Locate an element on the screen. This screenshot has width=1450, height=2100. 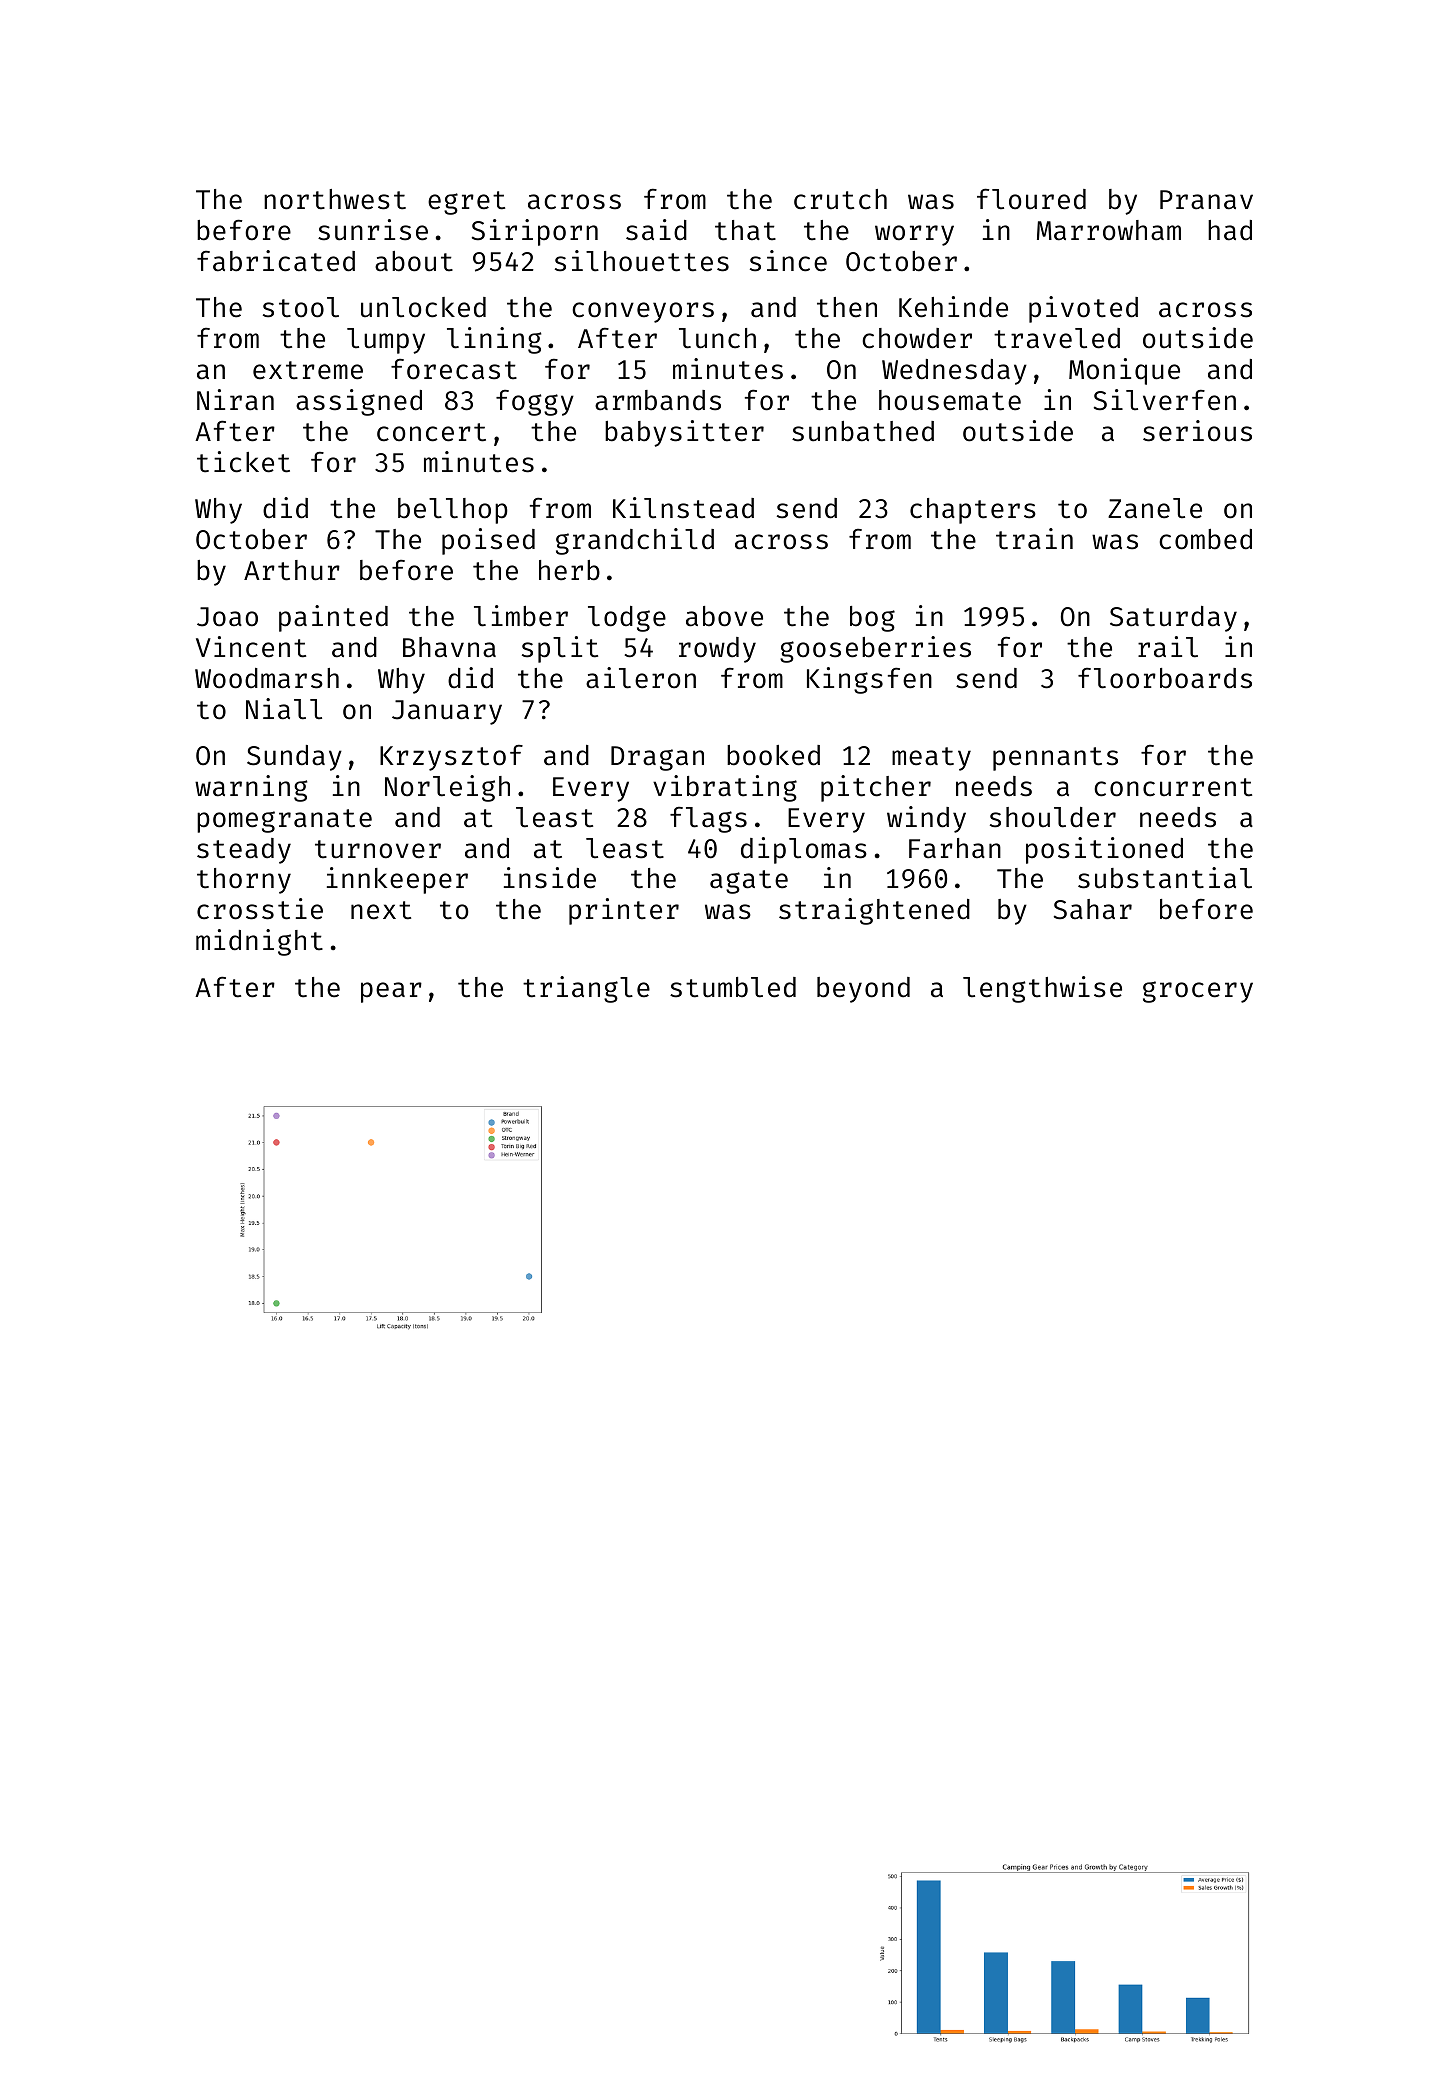
midnight is located at coordinates (259, 942).
